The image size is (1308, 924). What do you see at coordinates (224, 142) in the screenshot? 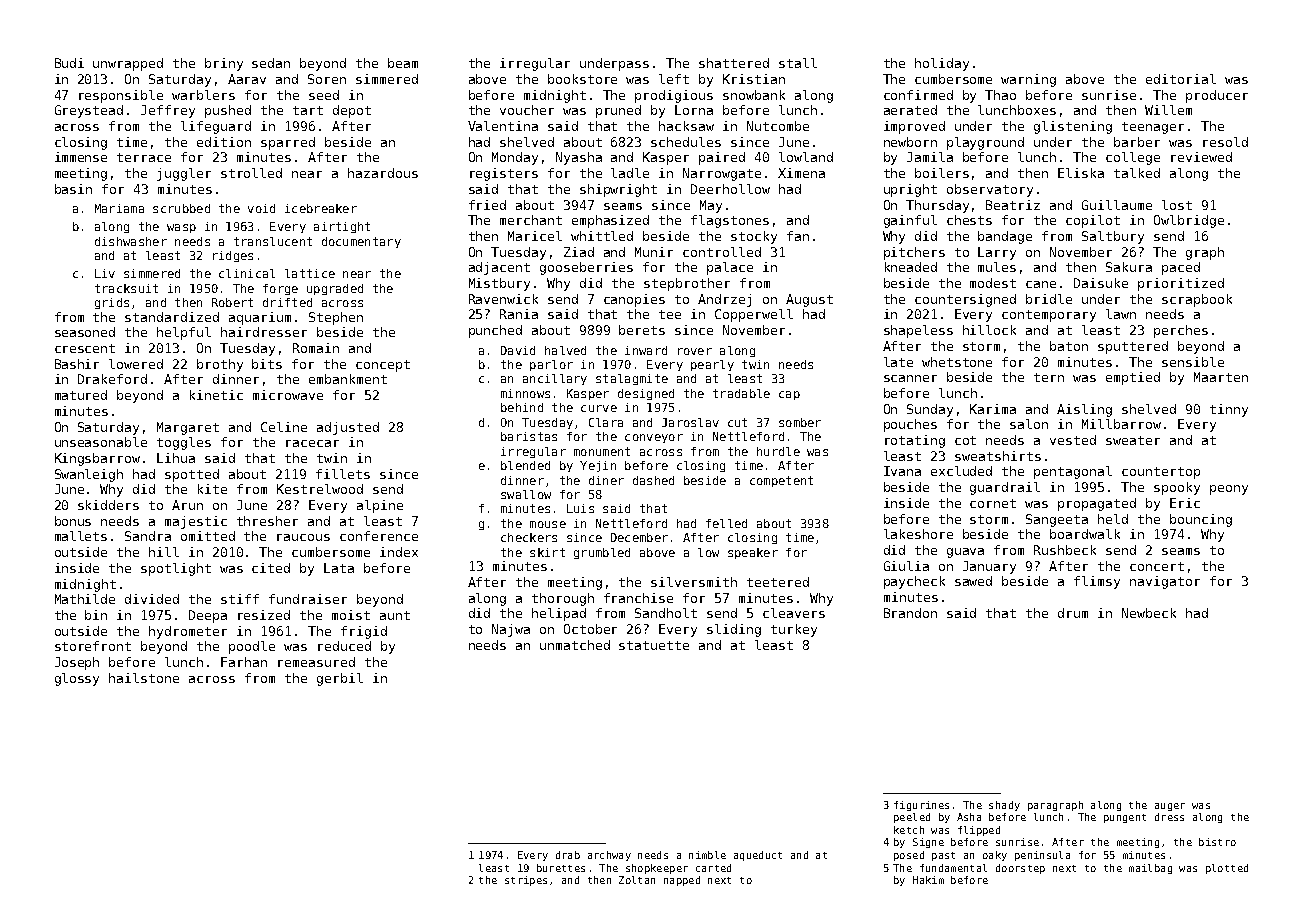
I see `edition` at bounding box center [224, 142].
